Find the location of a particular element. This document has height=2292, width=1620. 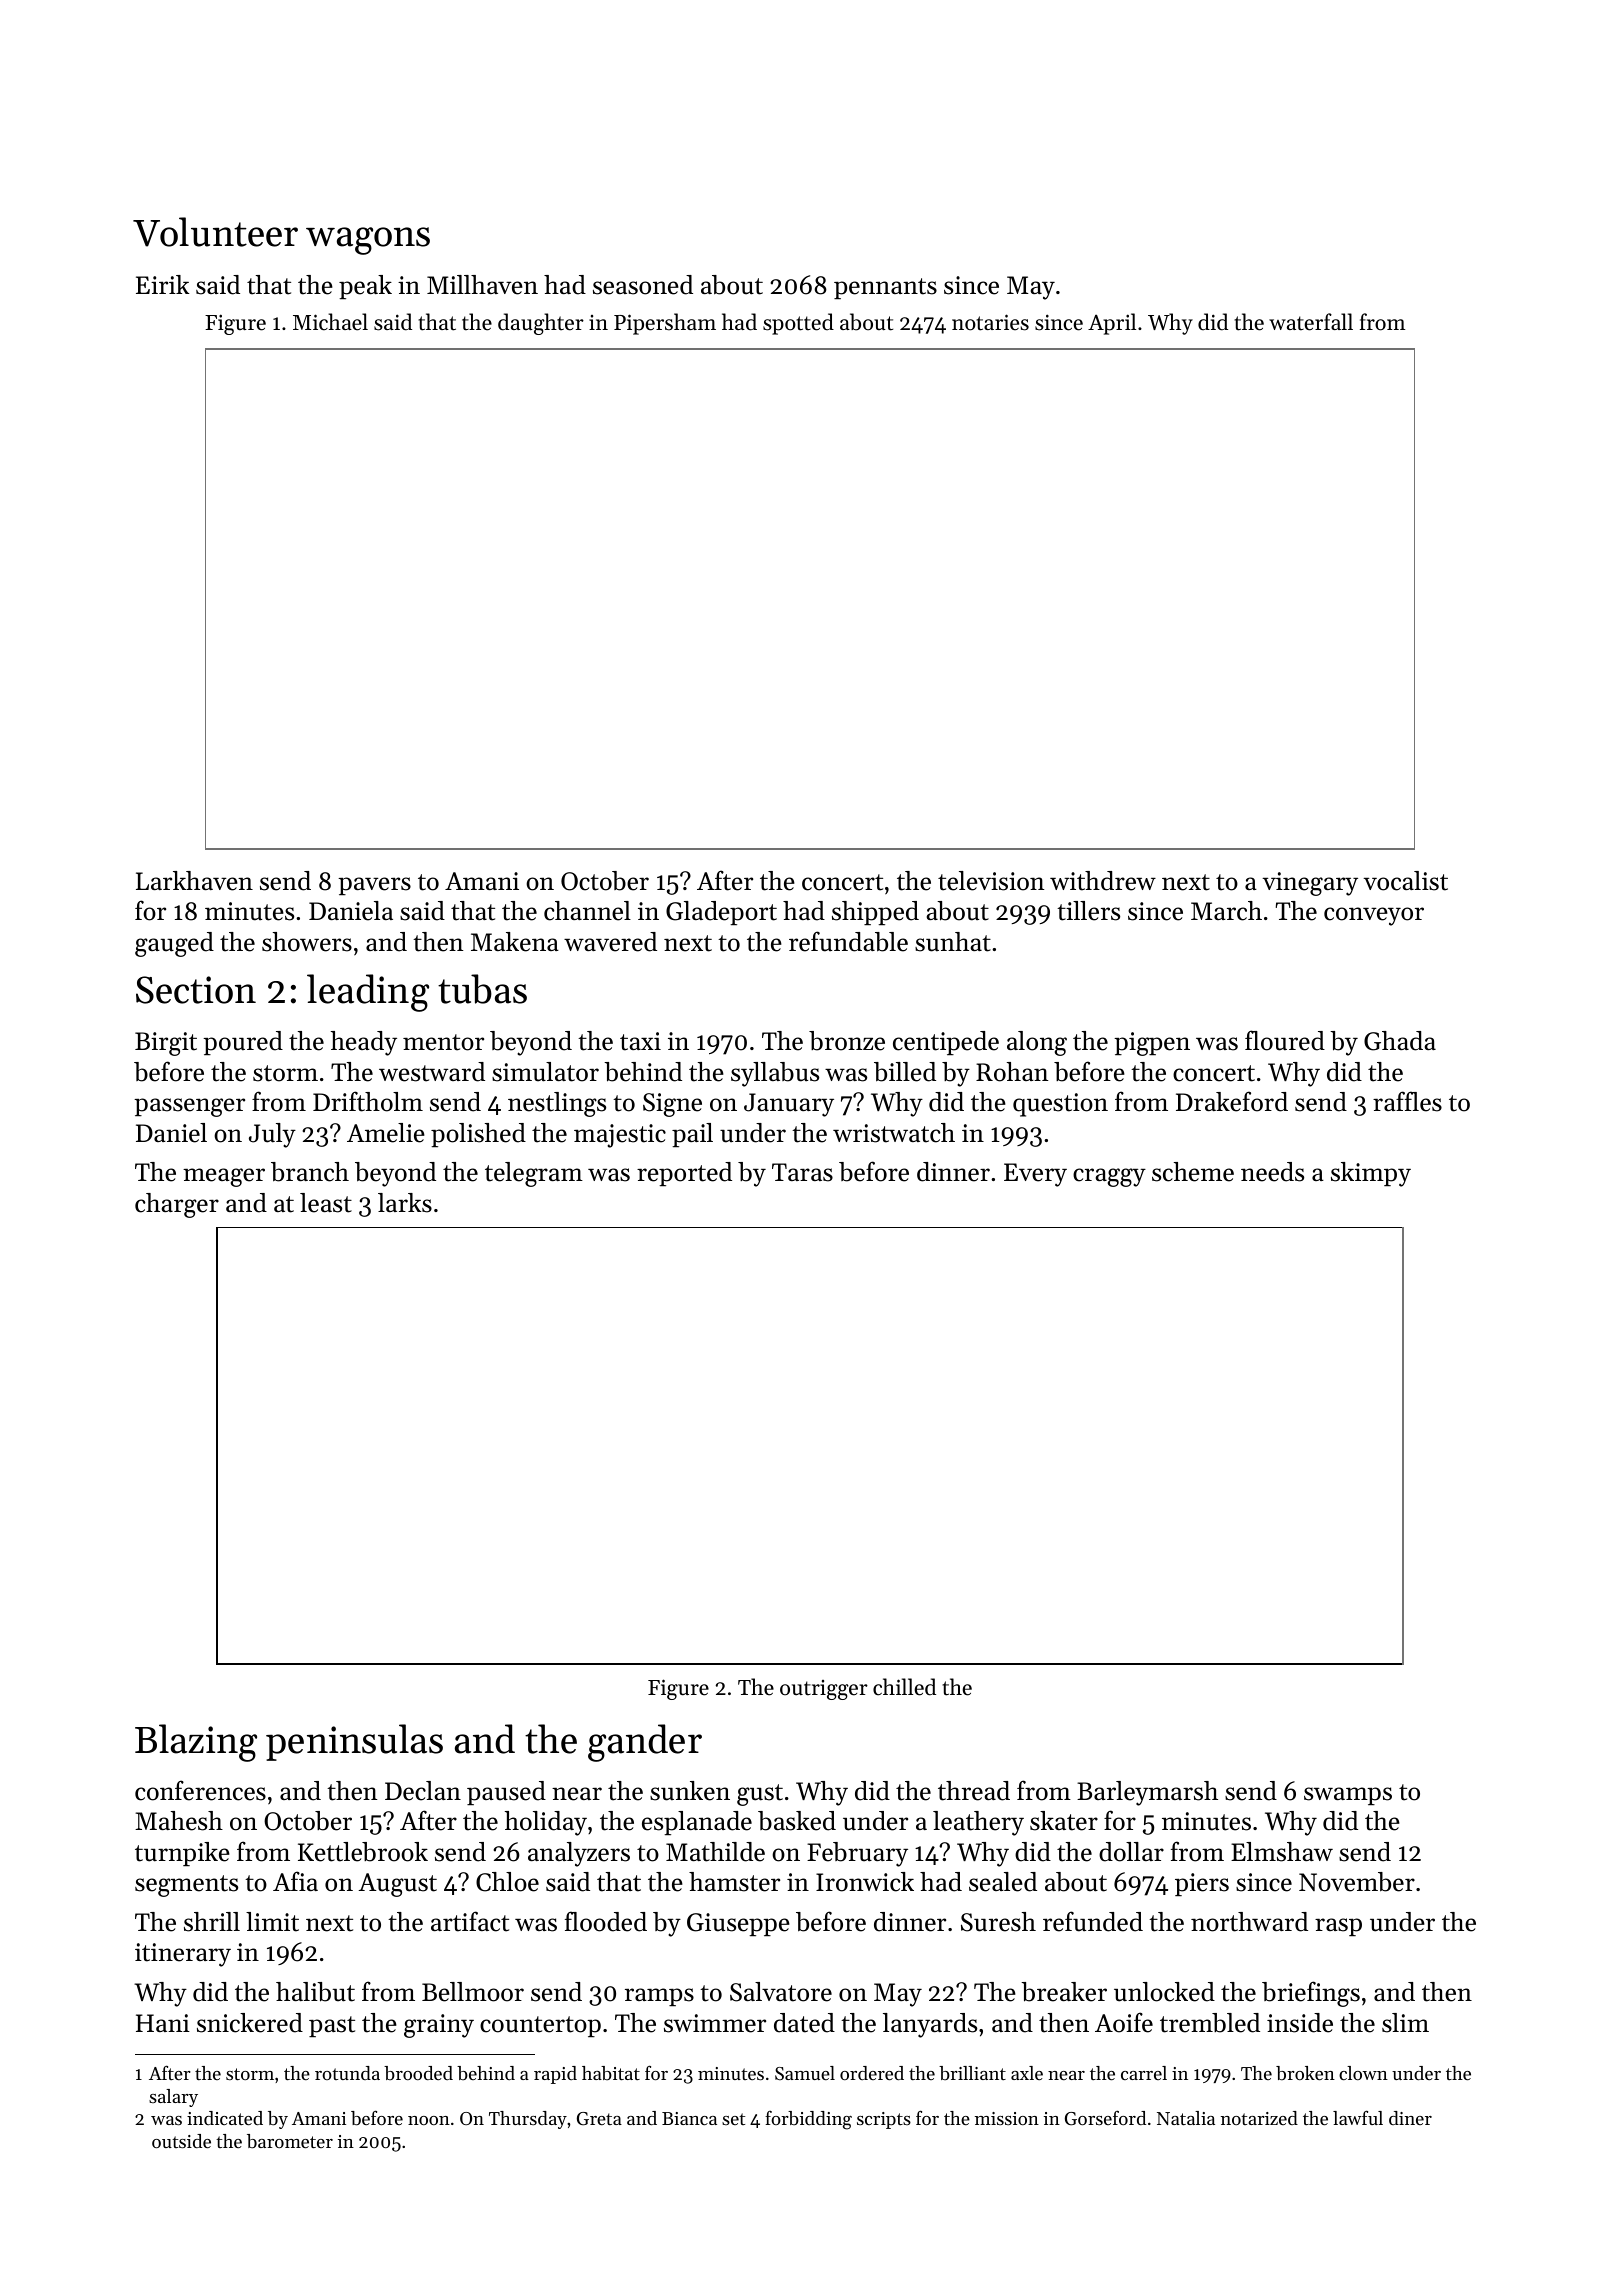

reported is located at coordinates (684, 1174).
